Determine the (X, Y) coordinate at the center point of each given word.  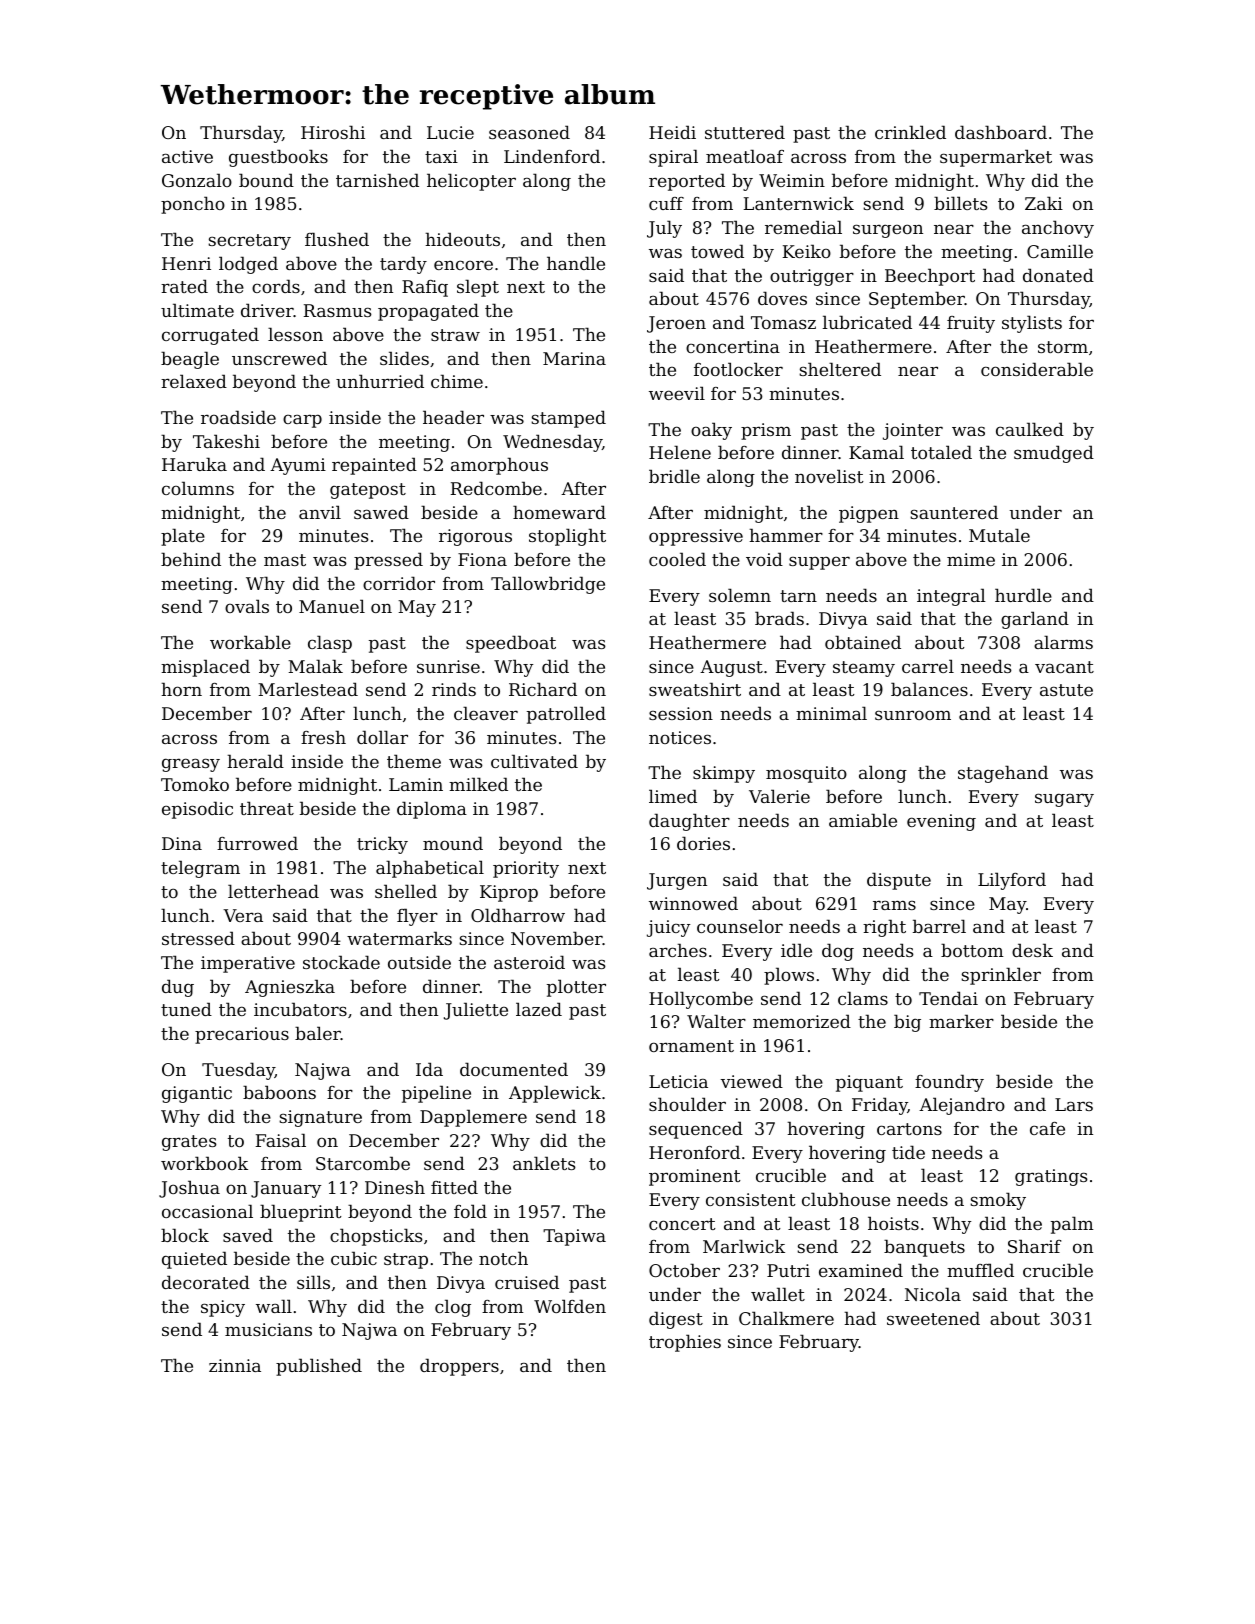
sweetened (933, 1318)
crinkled (910, 132)
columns (198, 488)
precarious (242, 1035)
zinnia (235, 1365)
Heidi (672, 132)
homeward (559, 512)
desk (1032, 950)
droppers (459, 1367)
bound (266, 180)
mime (971, 559)
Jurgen (677, 881)
